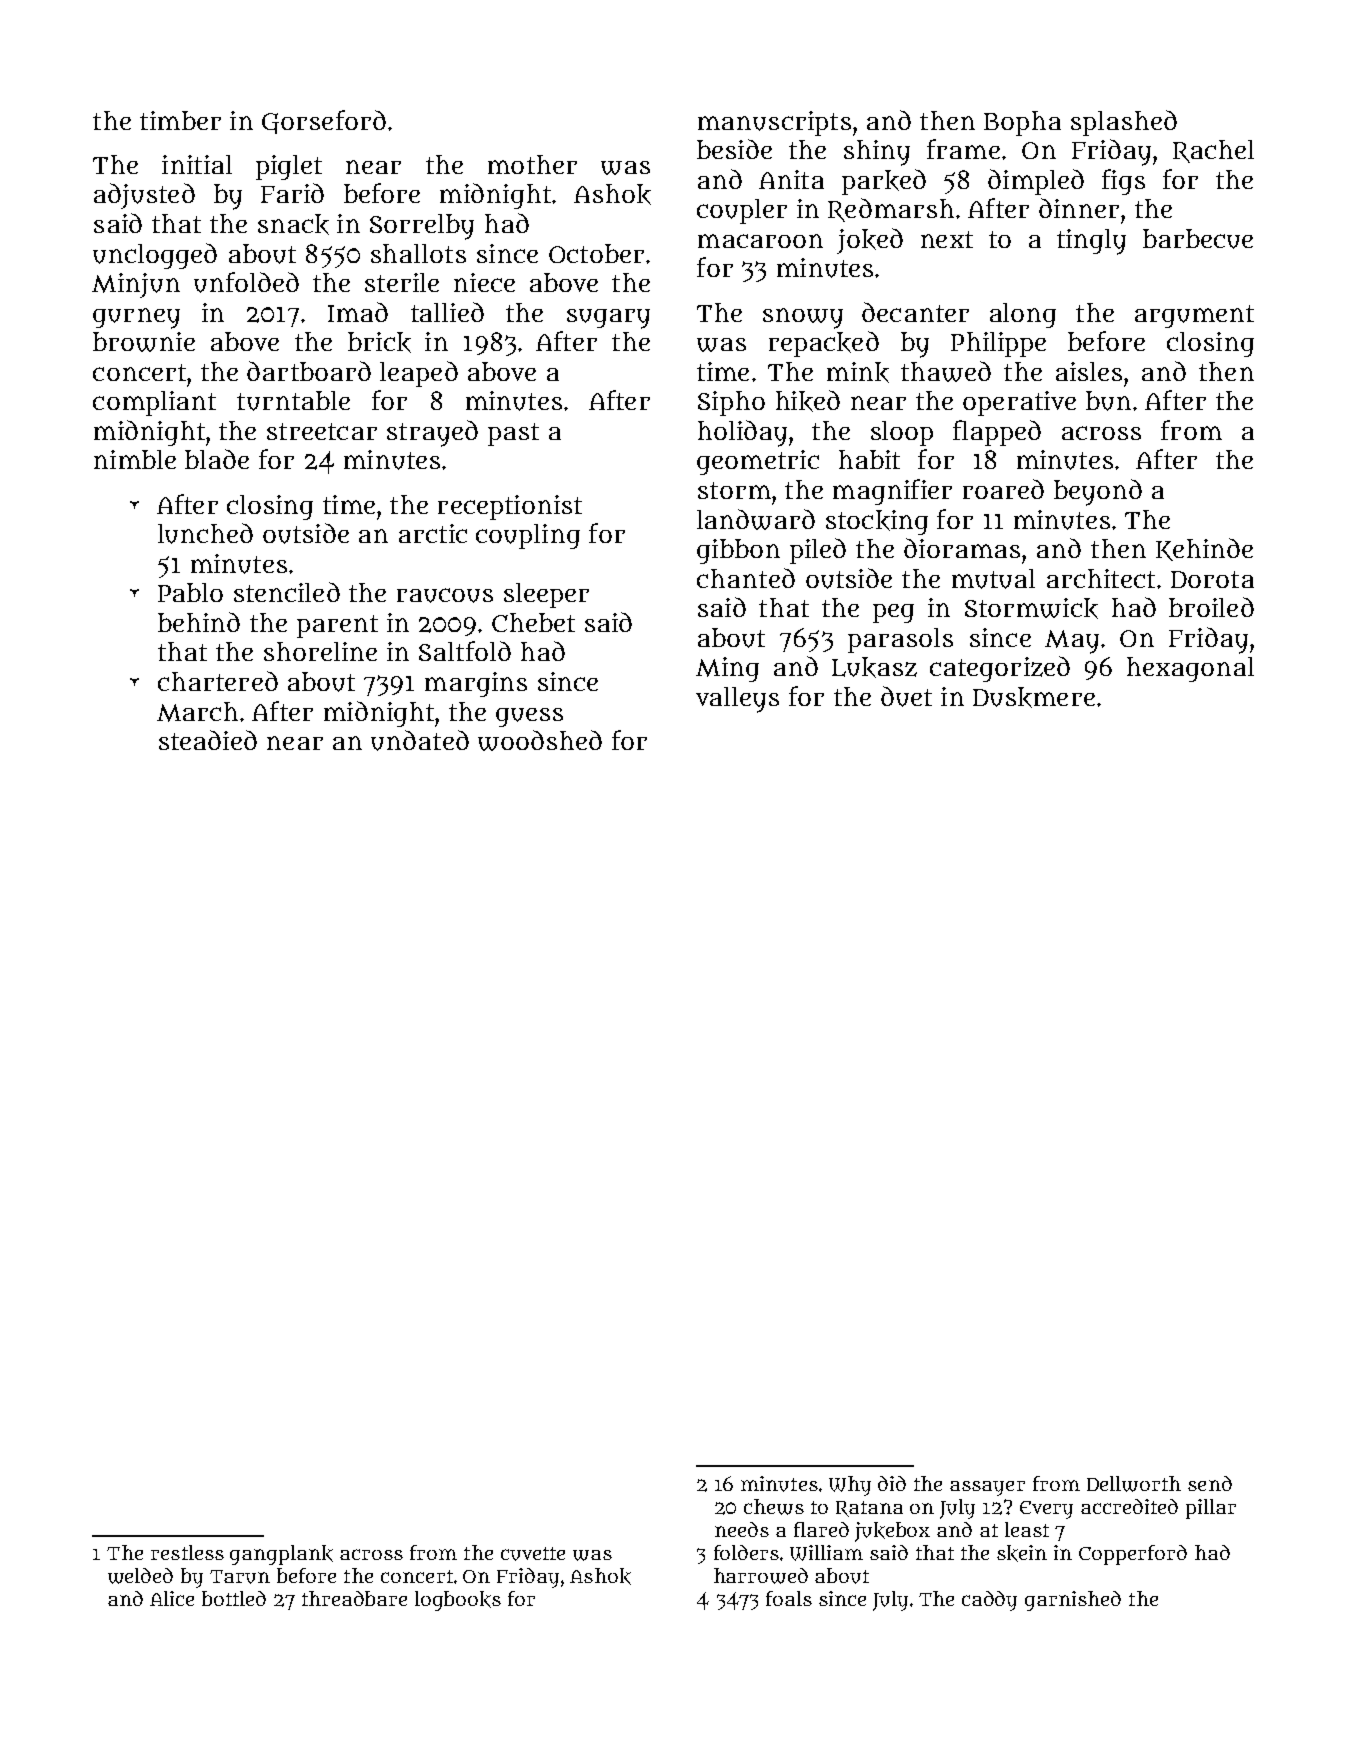 This document has width=1347, height=1743. I want to click on barbecue, so click(1198, 239).
